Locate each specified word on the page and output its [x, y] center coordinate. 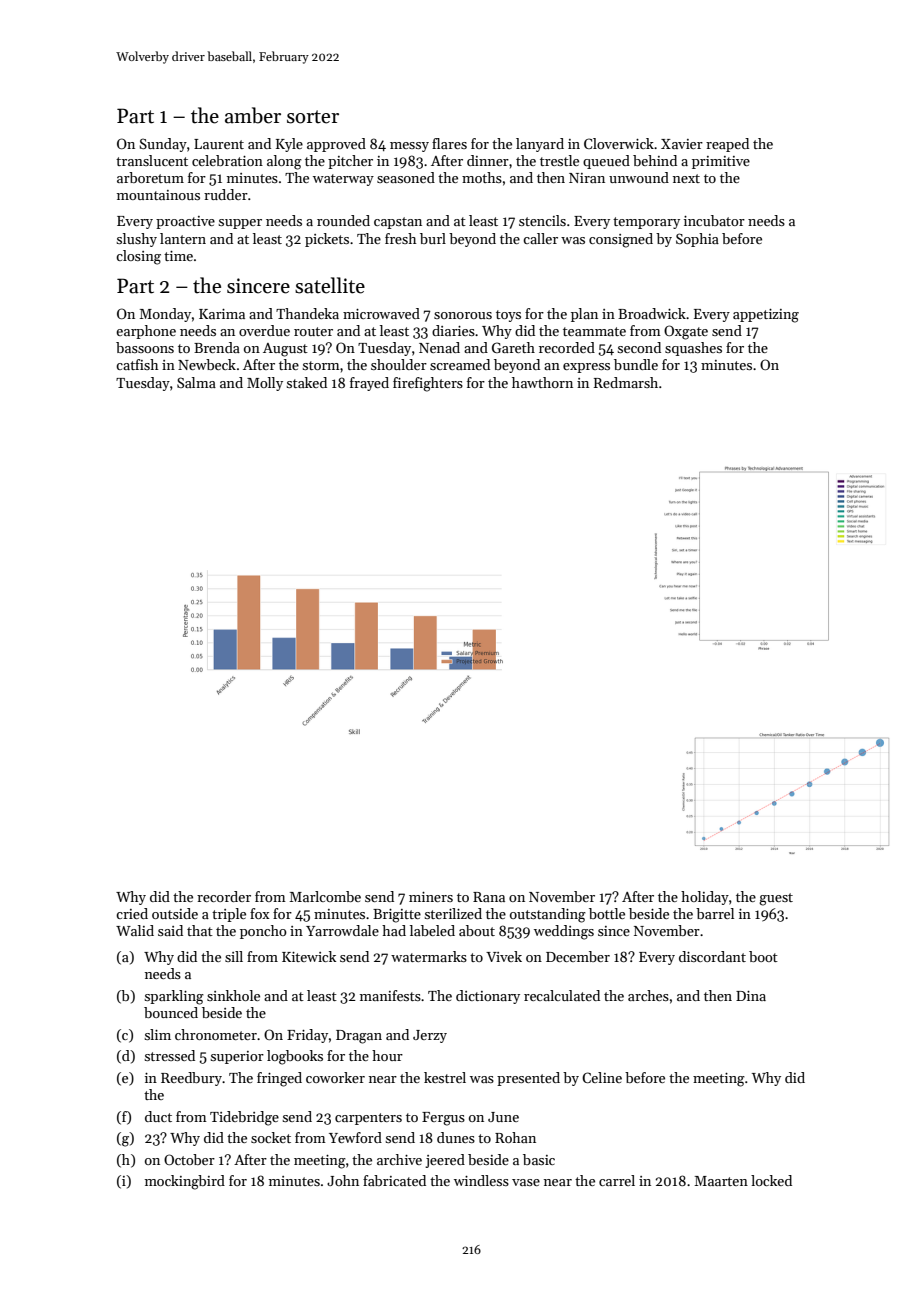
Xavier [682, 144]
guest [776, 899]
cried [132, 913]
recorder [224, 896]
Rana [489, 897]
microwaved [381, 313]
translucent [152, 160]
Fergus [443, 1119]
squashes [693, 349]
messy [409, 147]
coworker [335, 1077]
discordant [712, 956]
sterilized [453, 913]
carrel [617, 1180]
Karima [222, 314]
